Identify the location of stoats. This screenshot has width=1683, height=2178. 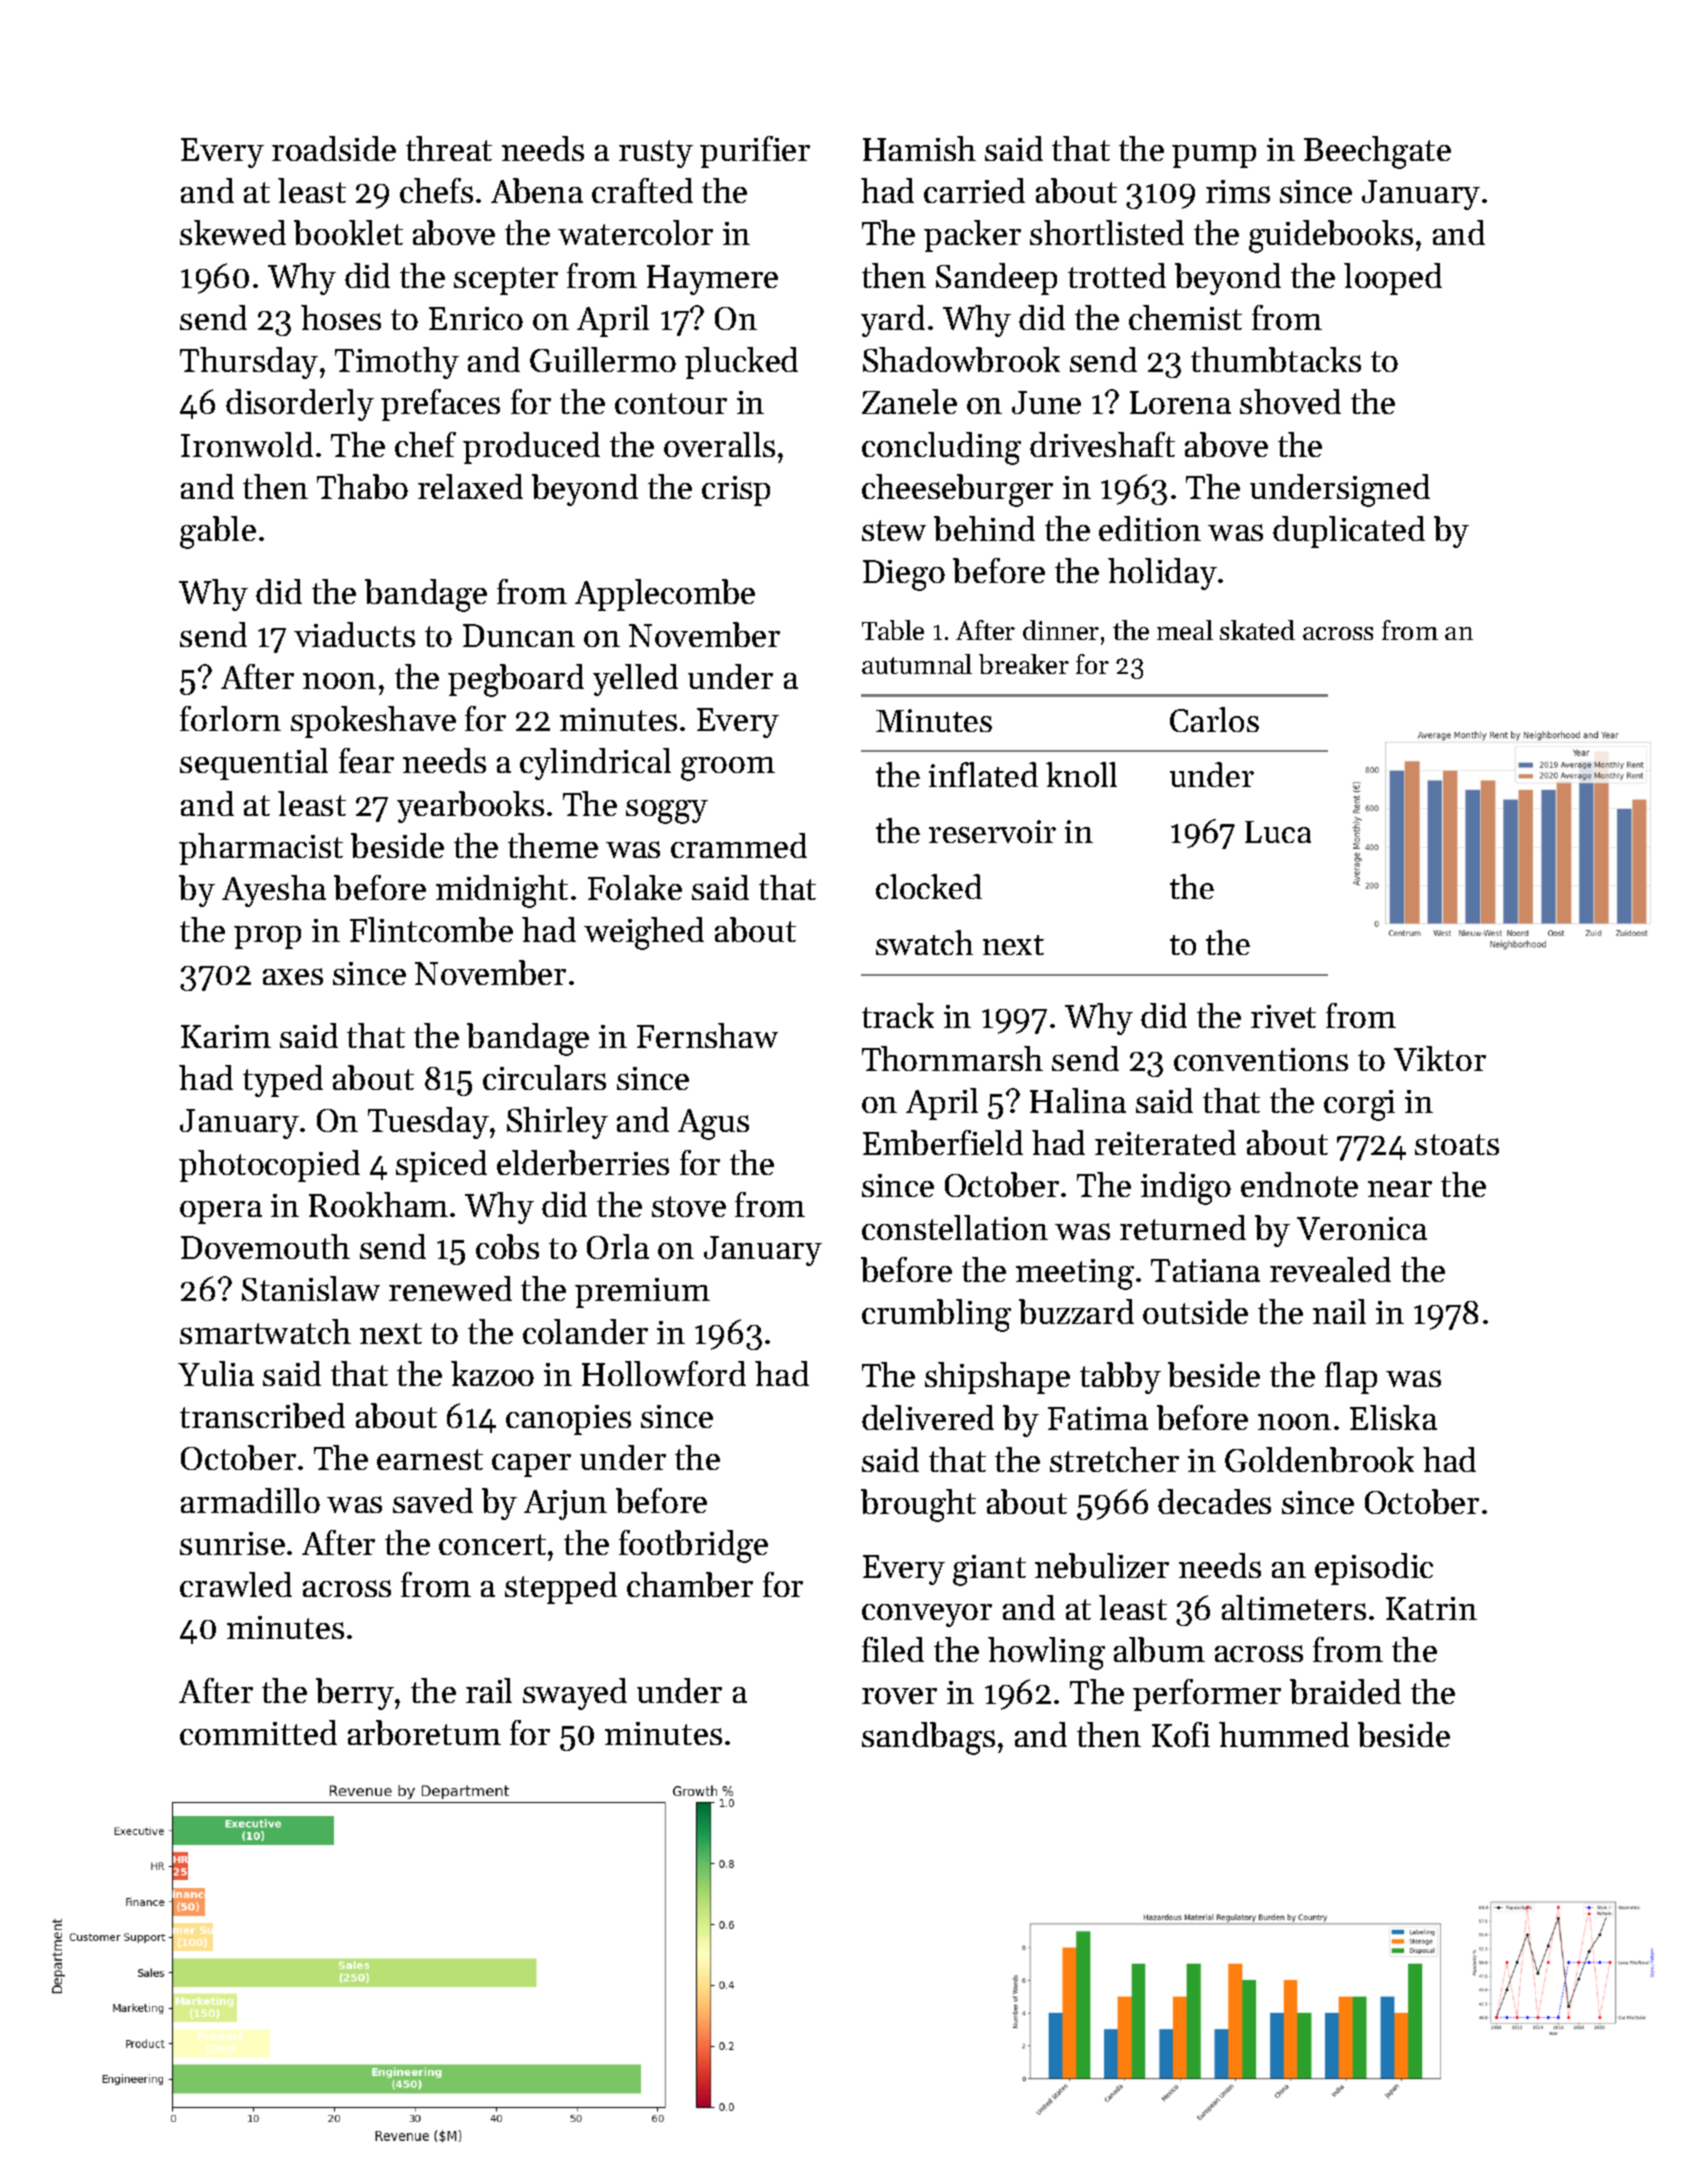
(1457, 1144).
